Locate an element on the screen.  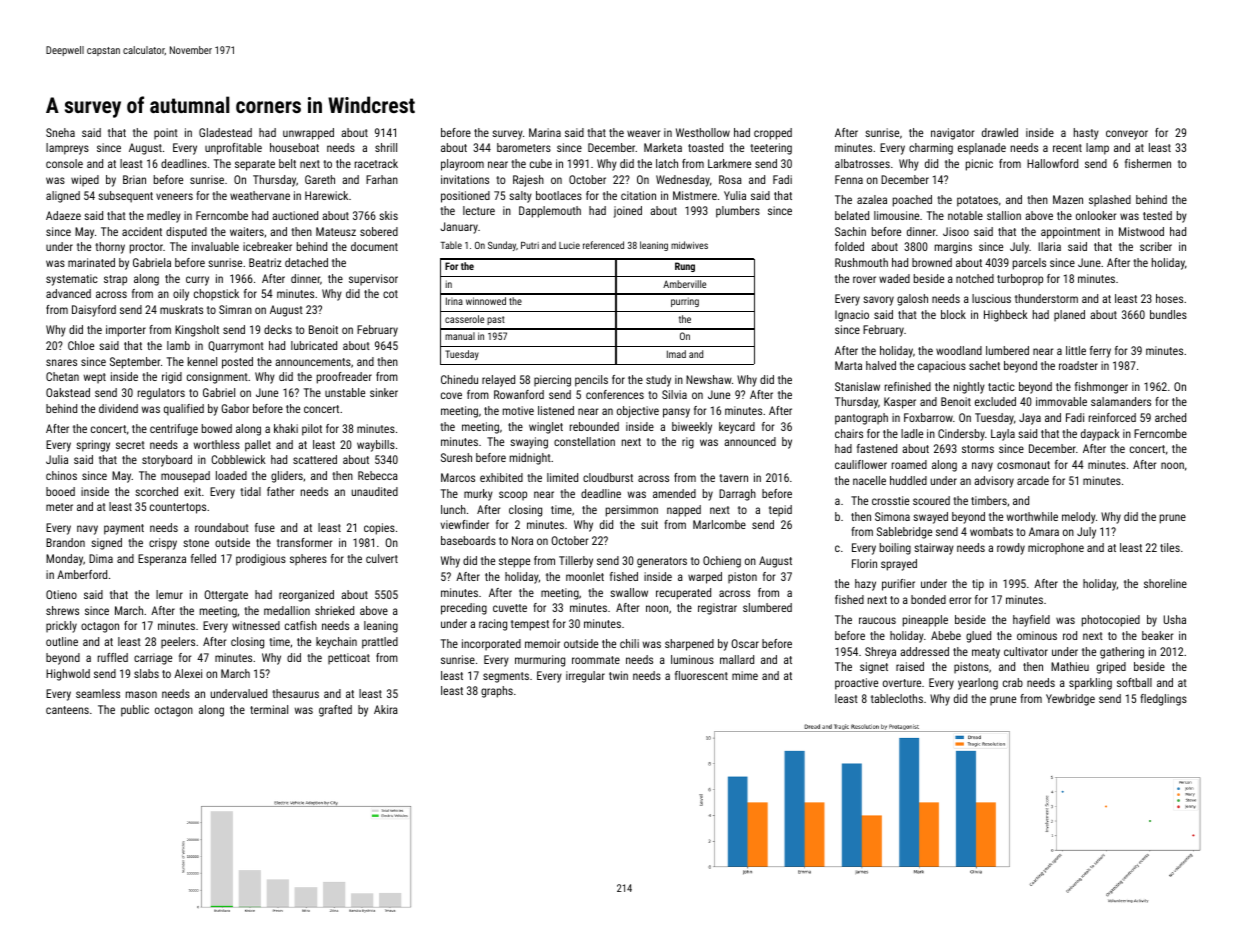
salamanders is located at coordinates (1121, 401).
